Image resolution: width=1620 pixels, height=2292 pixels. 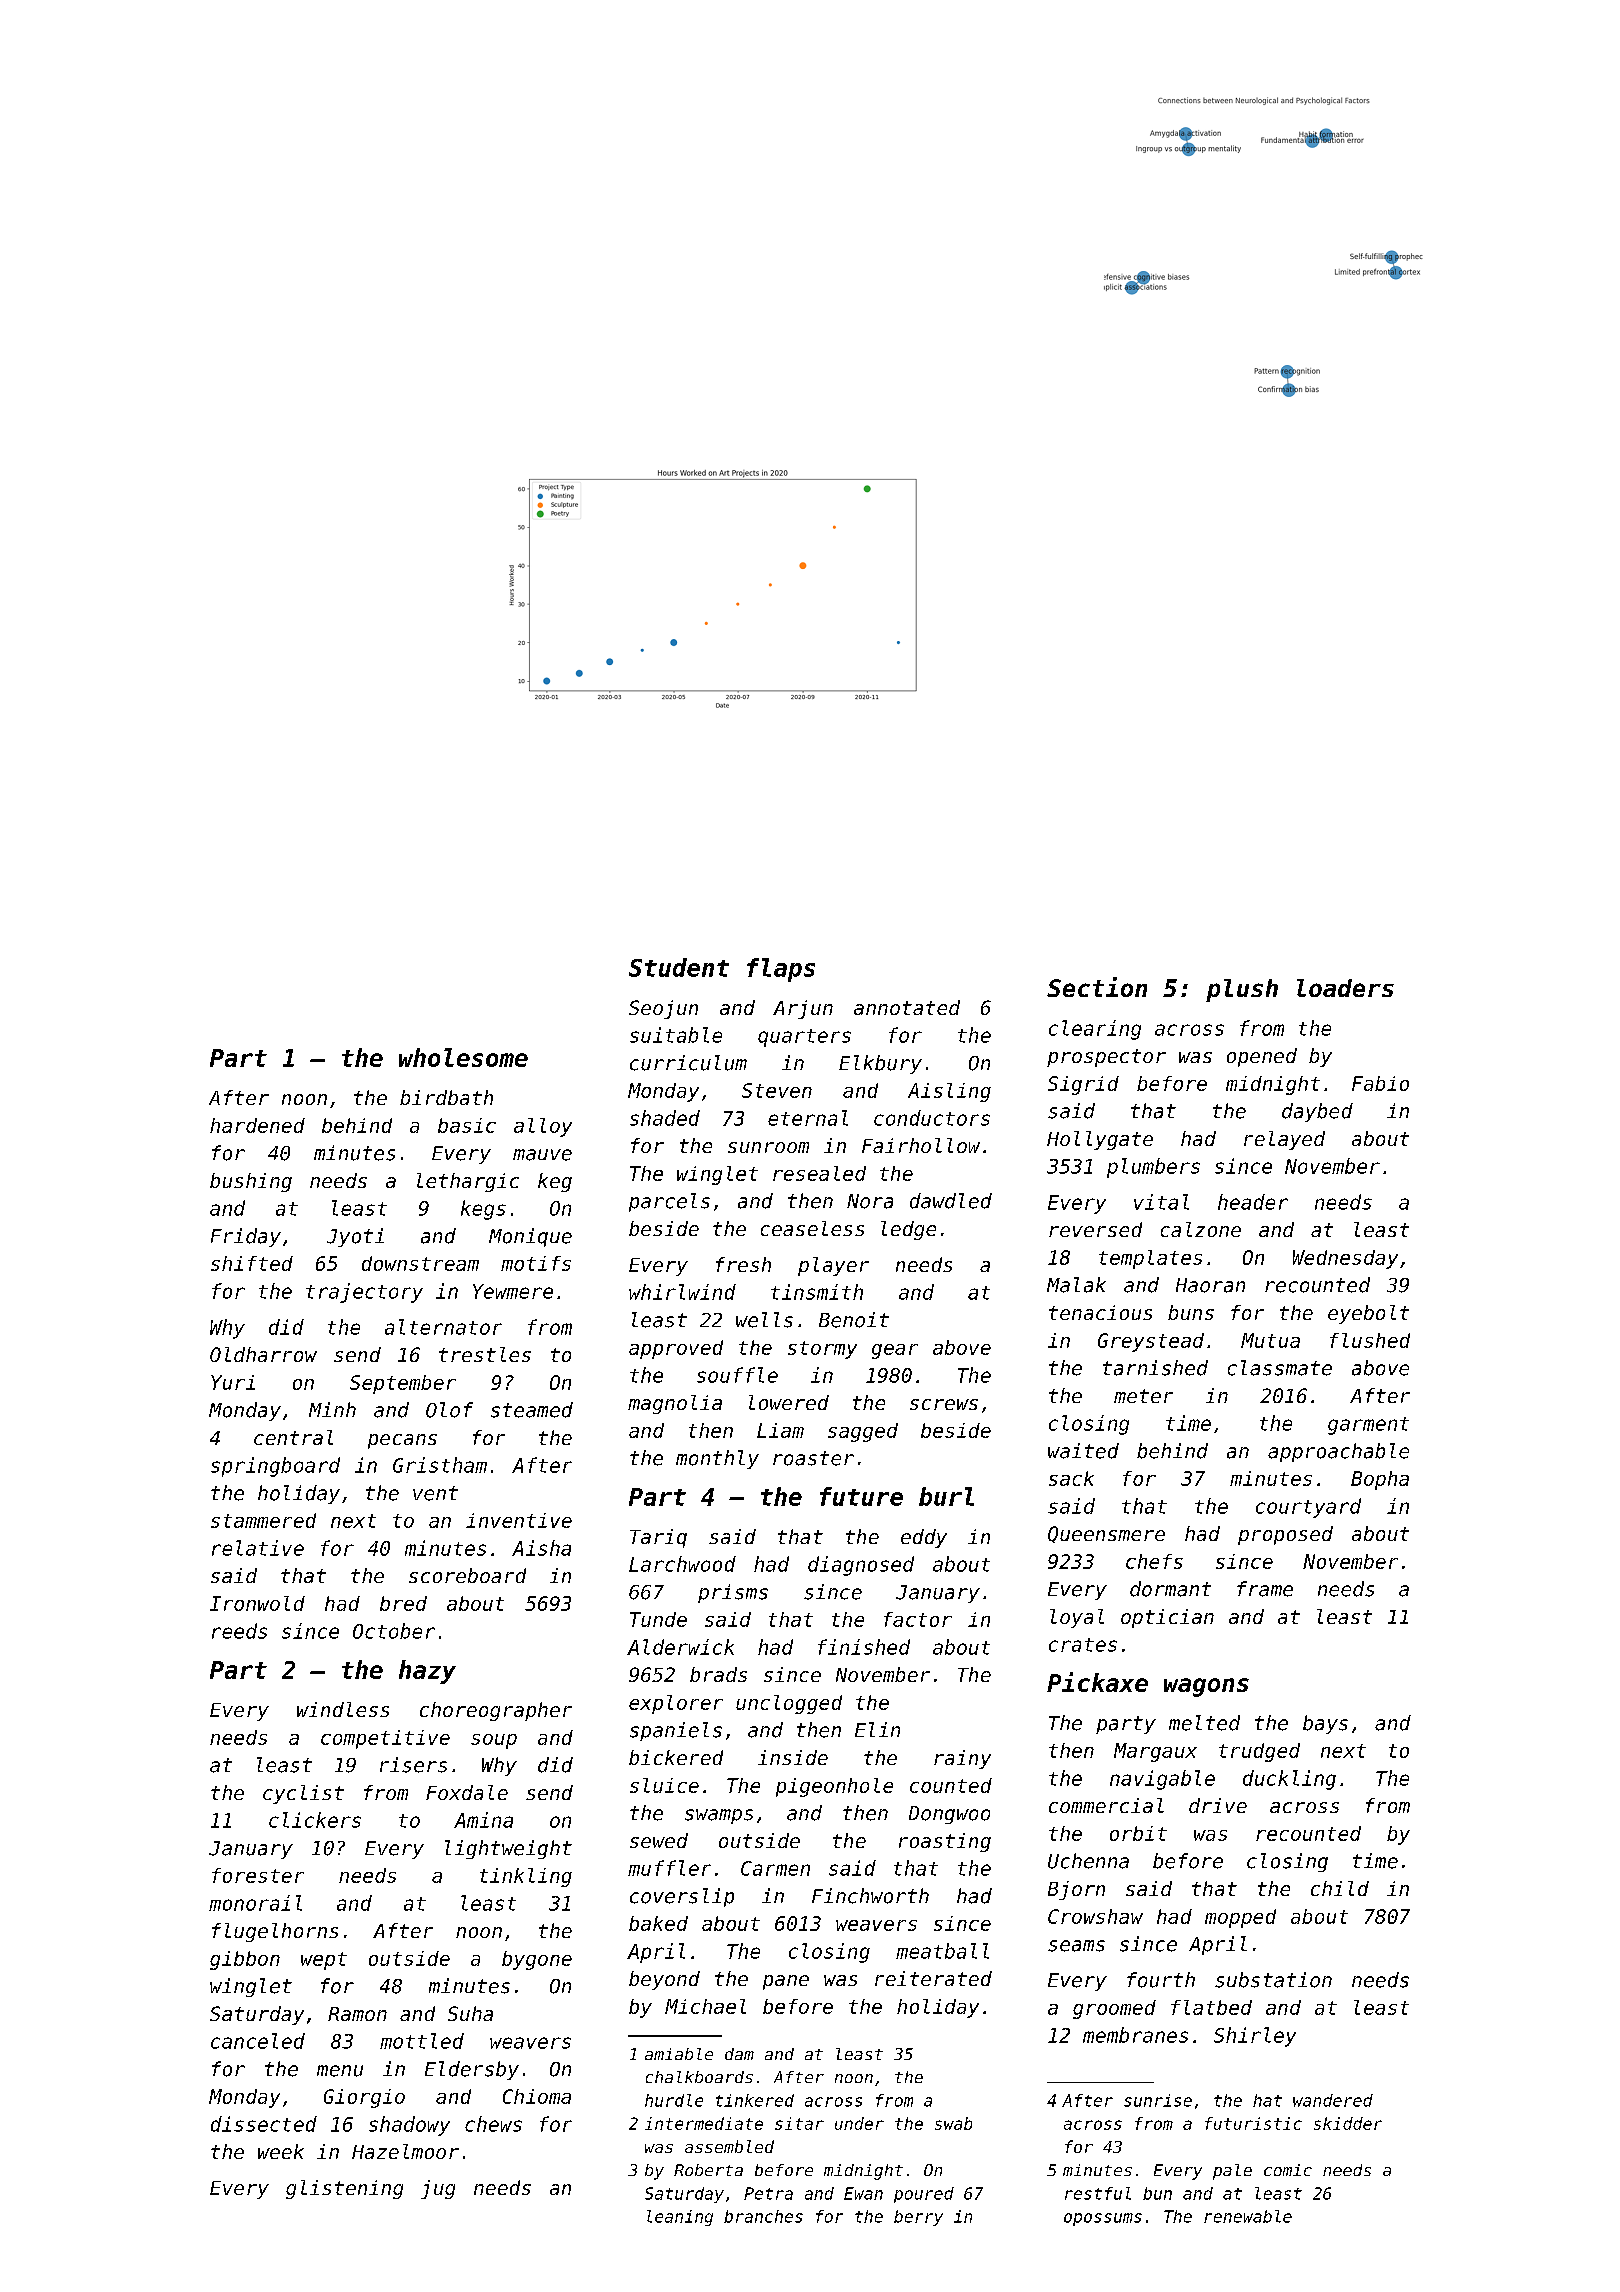 I want to click on wept, so click(x=324, y=1961).
